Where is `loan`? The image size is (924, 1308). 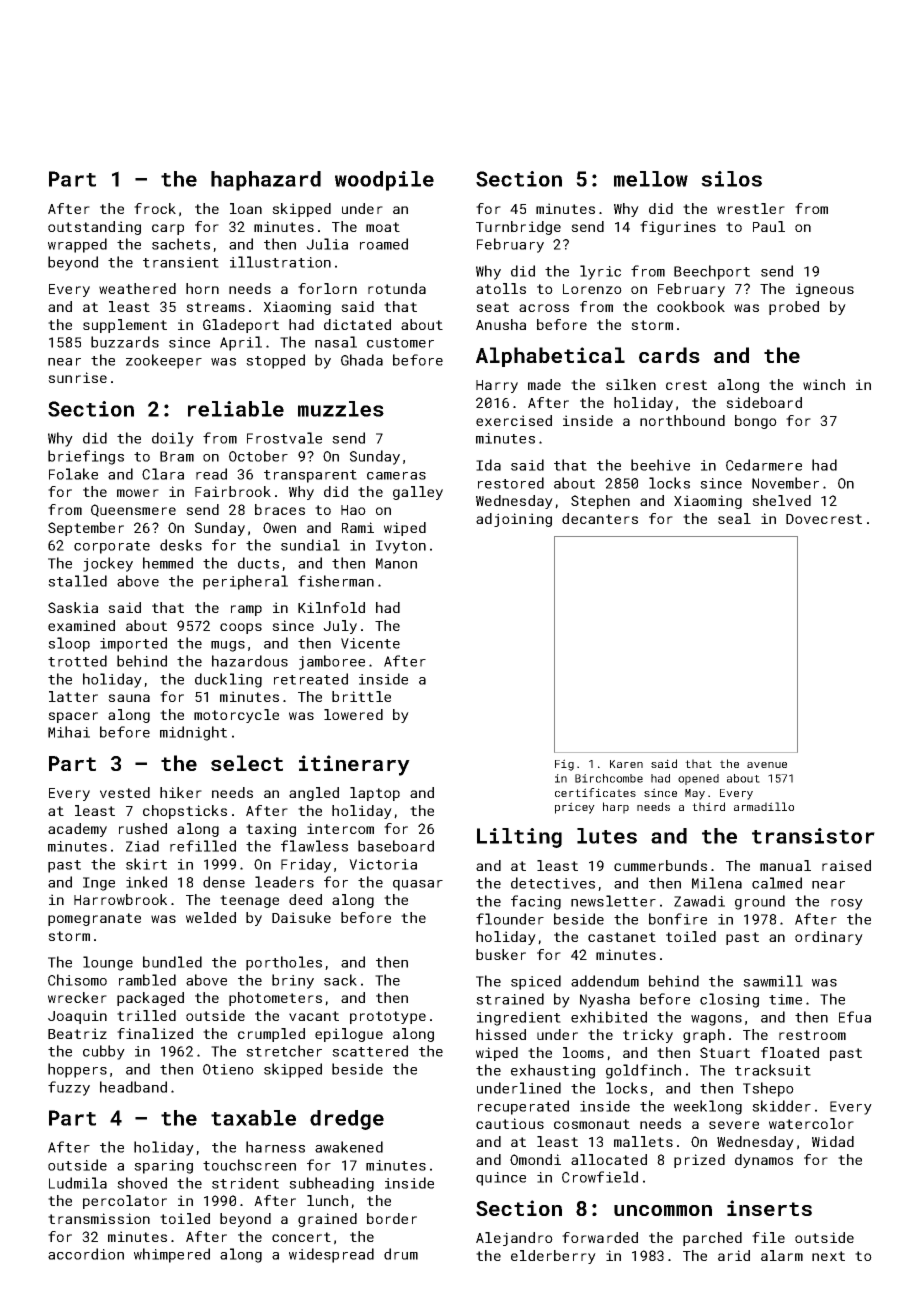 loan is located at coordinates (246, 208).
